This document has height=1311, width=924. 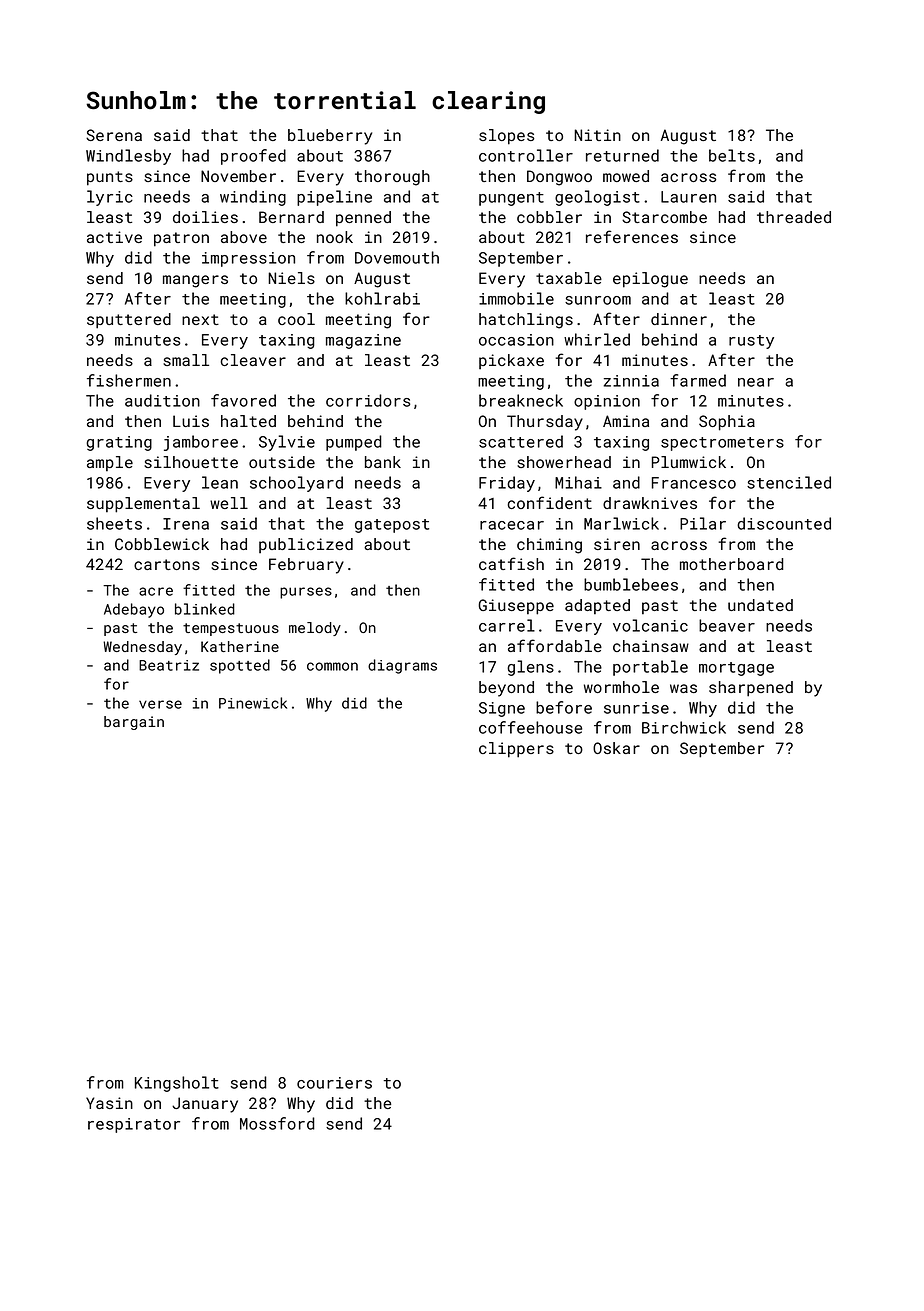 What do you see at coordinates (631, 381) in the document?
I see `zinnia` at bounding box center [631, 381].
